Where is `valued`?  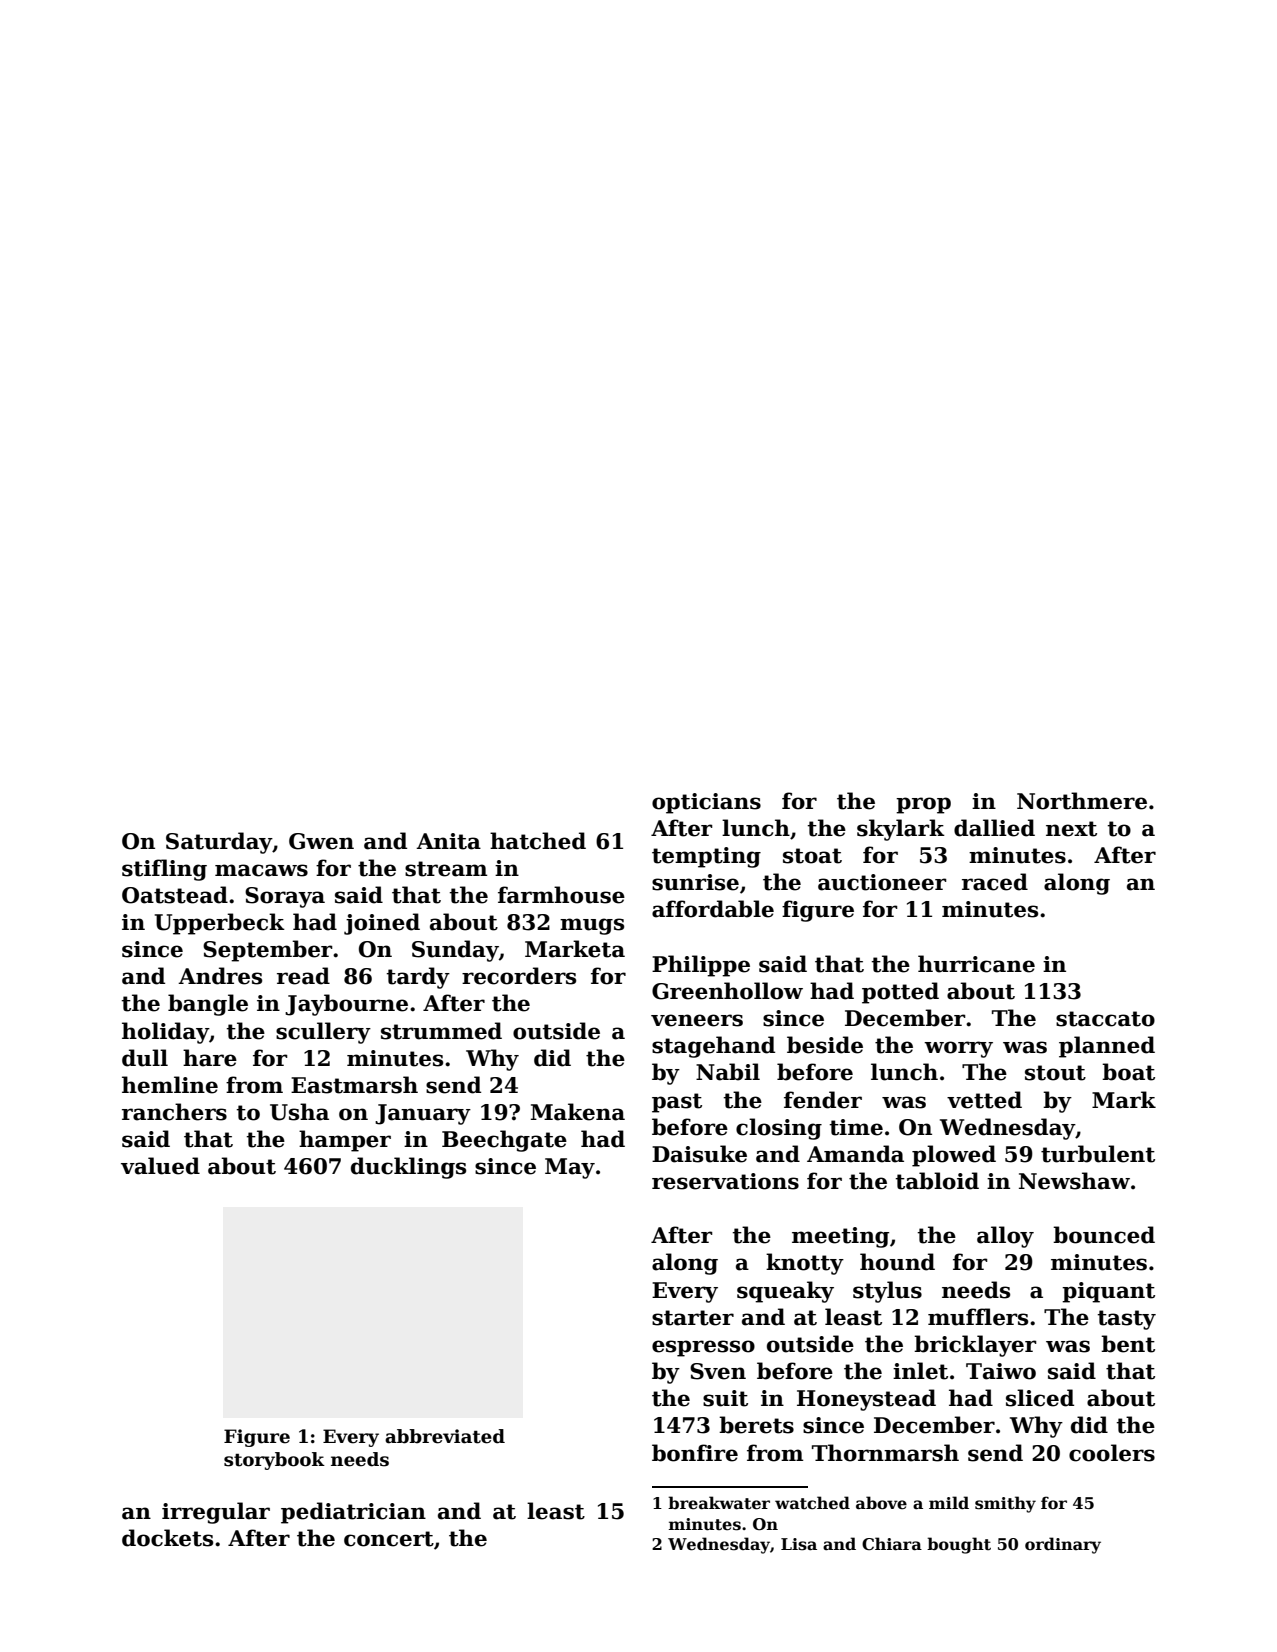
valued is located at coordinates (160, 1166).
